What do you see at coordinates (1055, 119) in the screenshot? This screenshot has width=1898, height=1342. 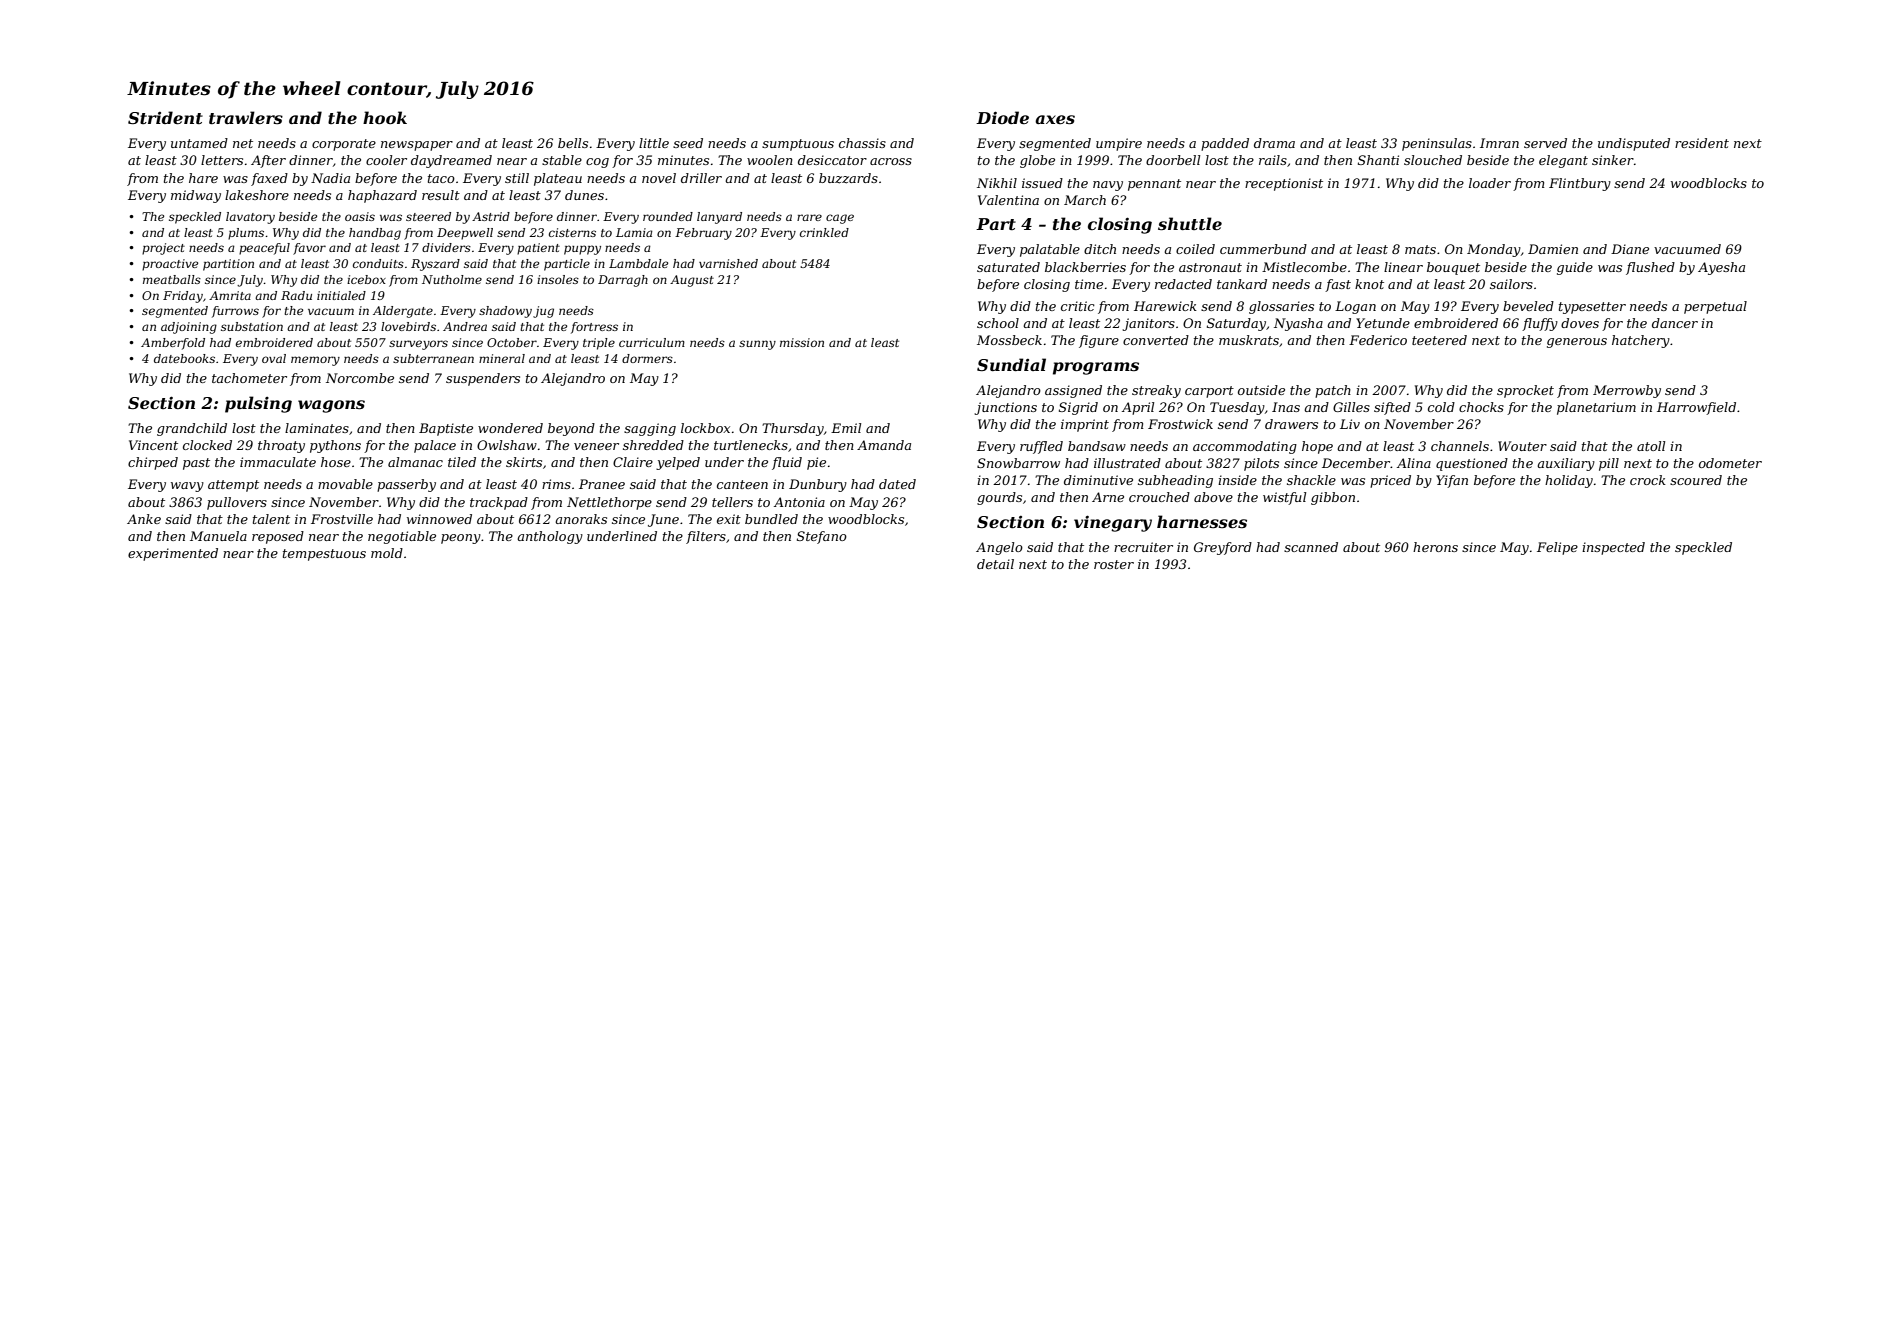 I see `axes` at bounding box center [1055, 119].
